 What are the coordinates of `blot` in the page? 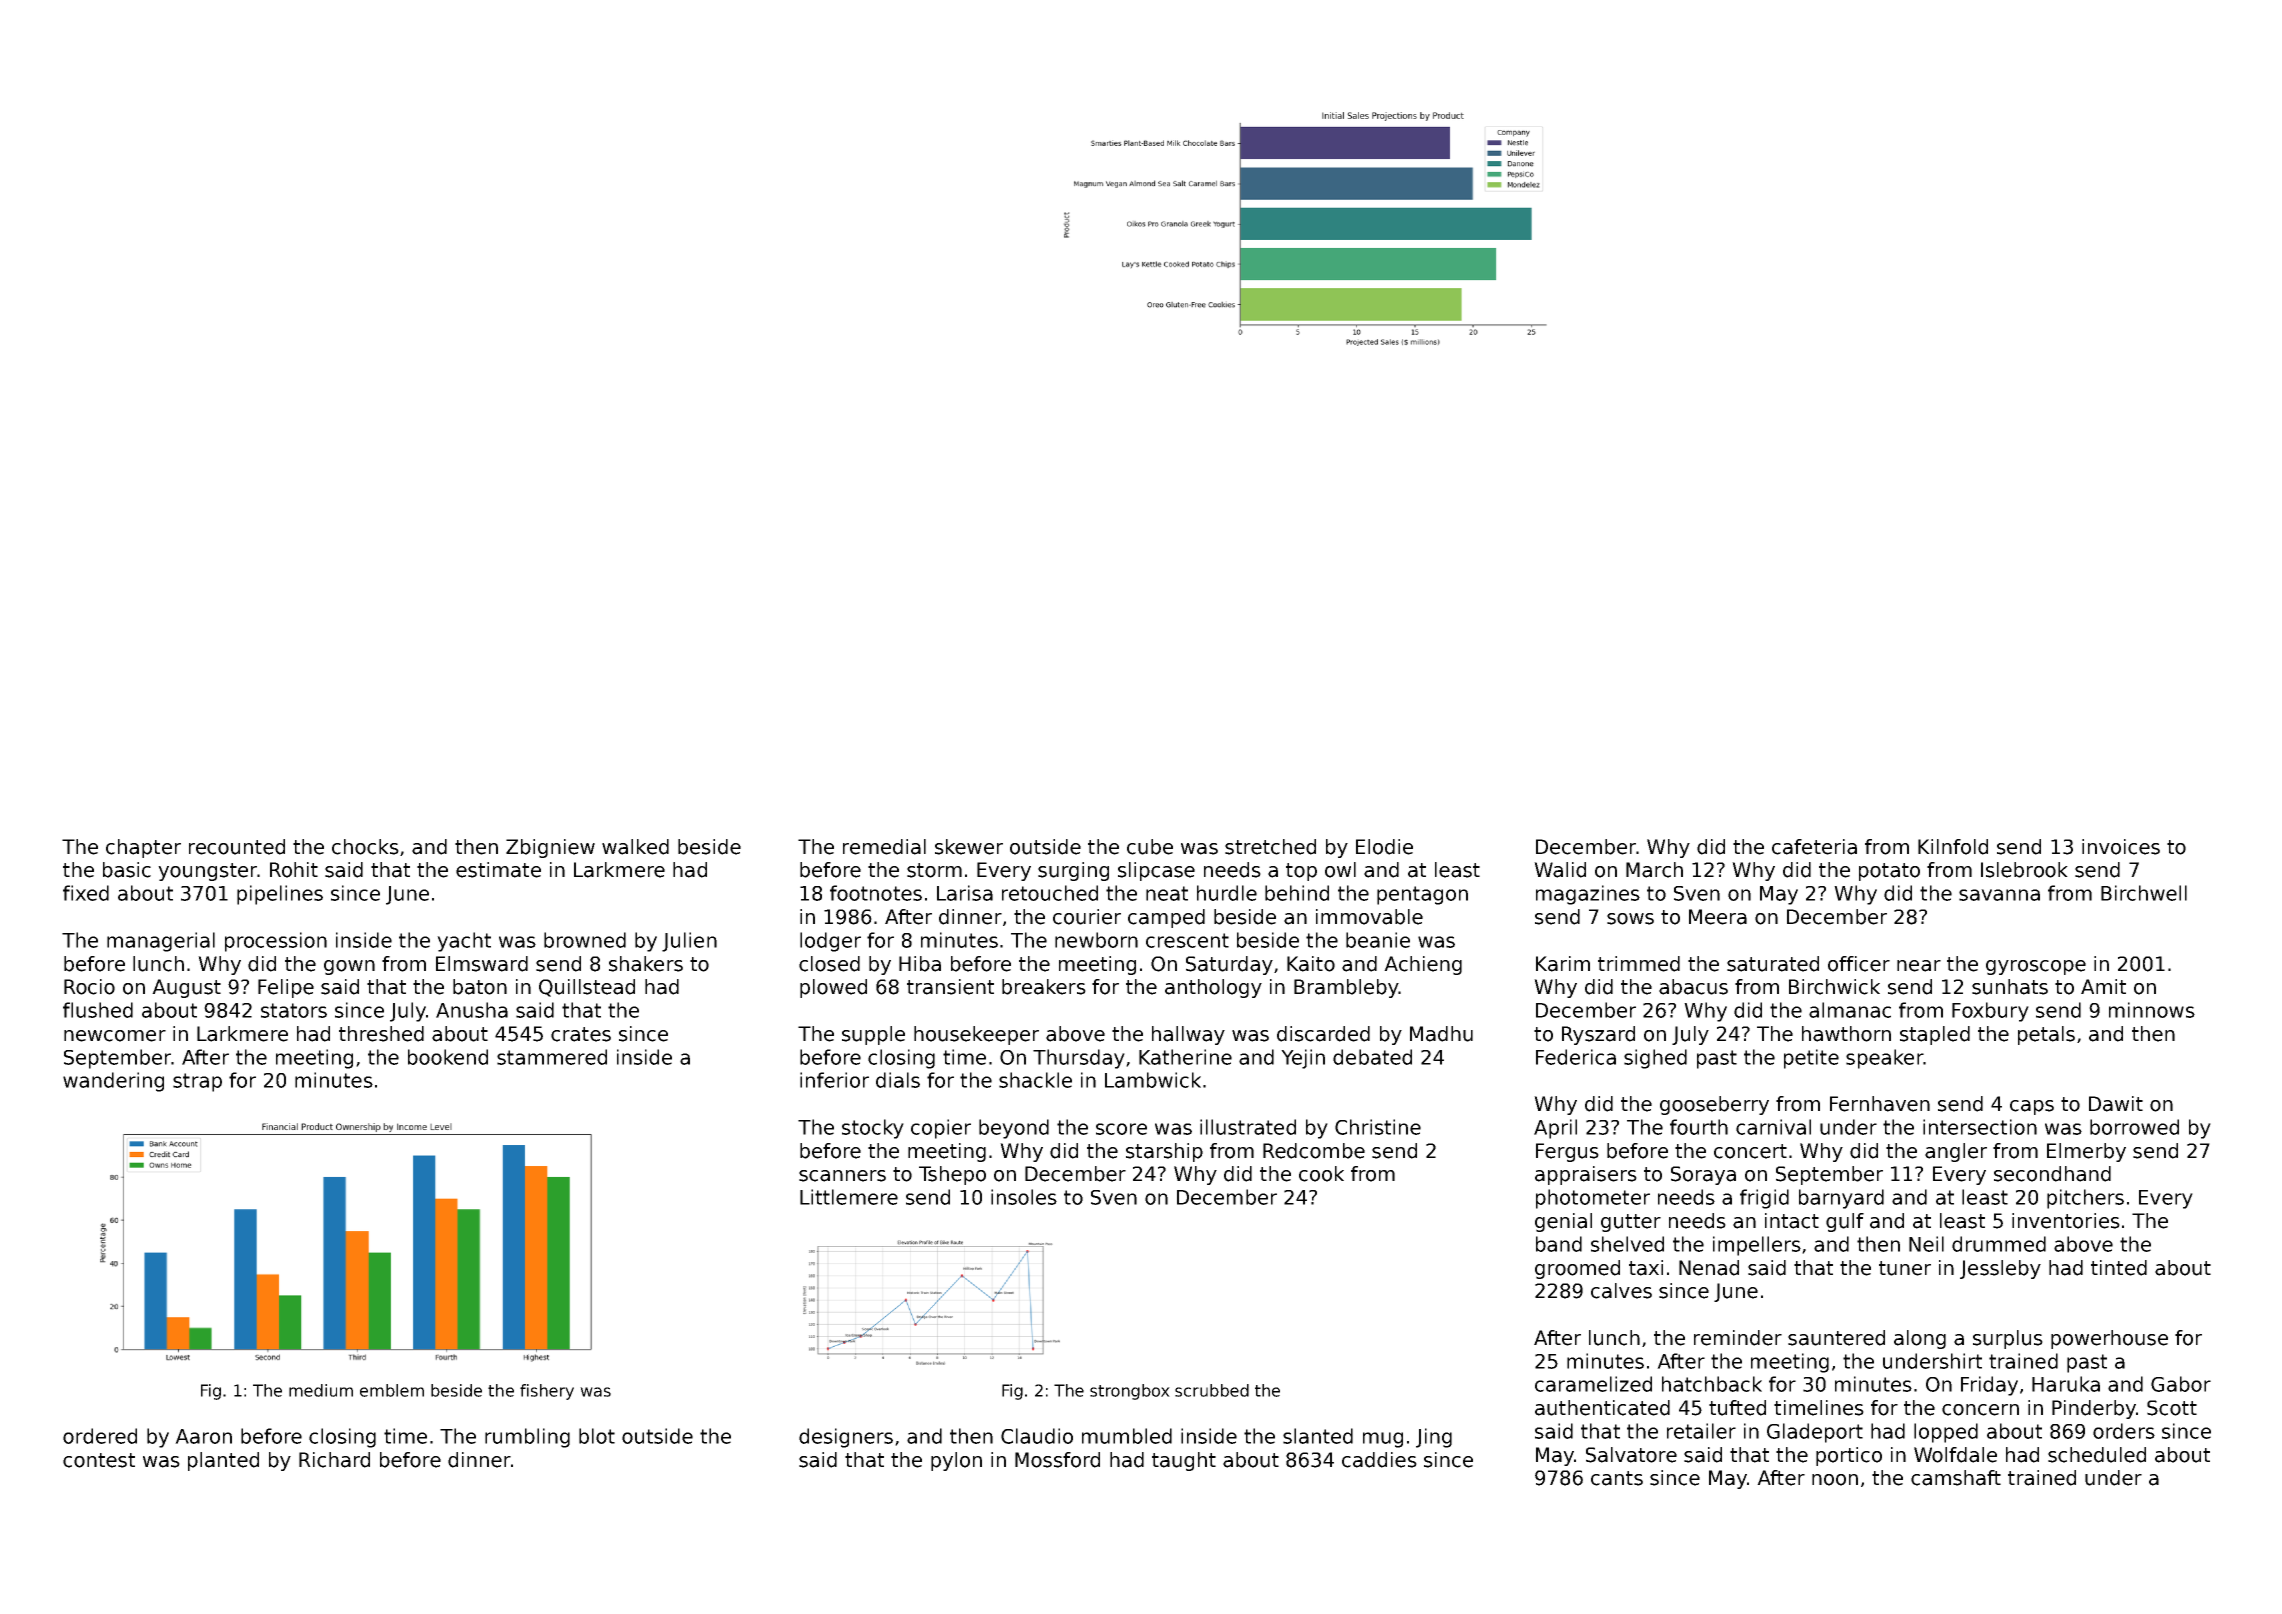 It's located at (597, 1436).
